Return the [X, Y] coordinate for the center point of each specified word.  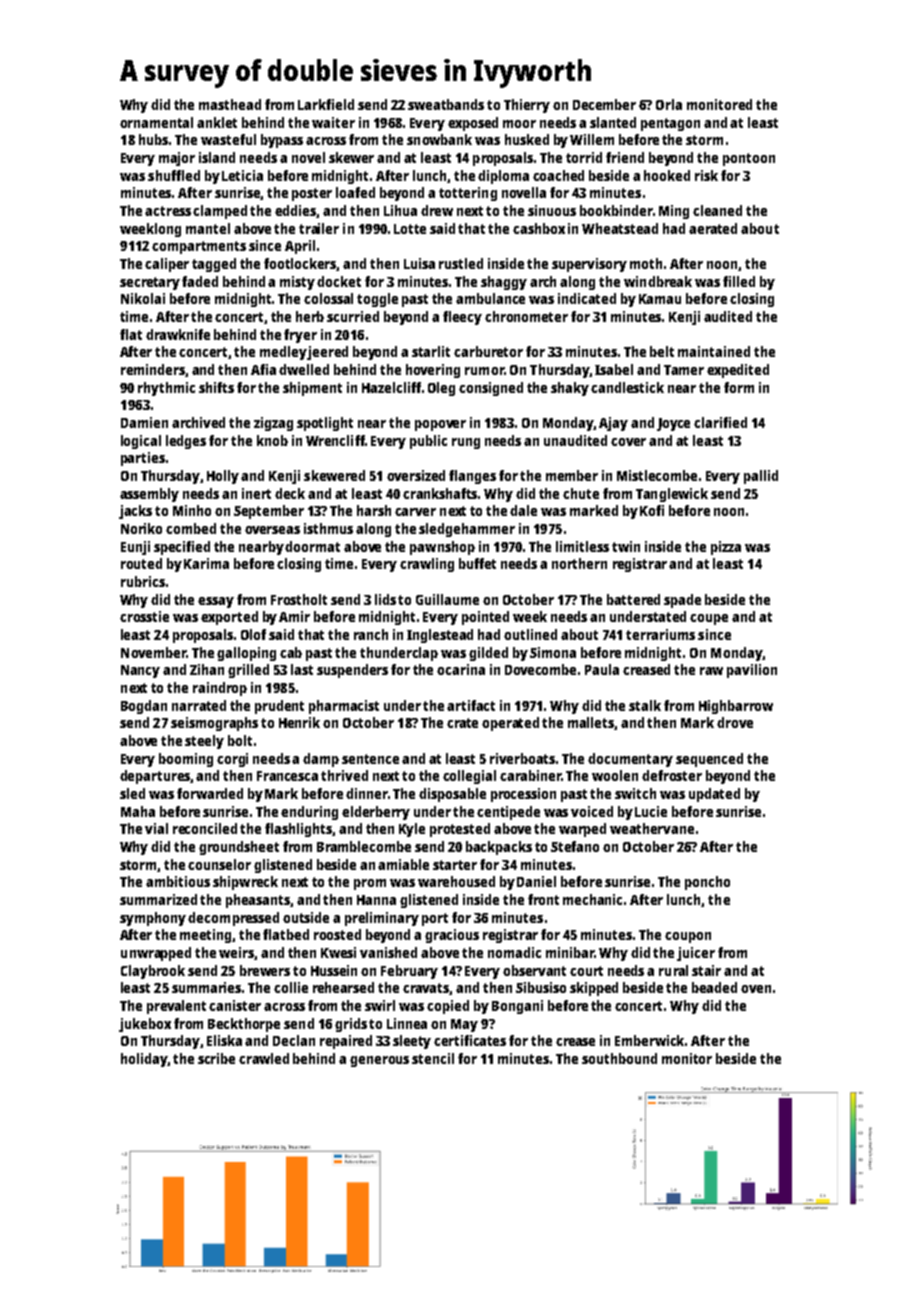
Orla [669, 104]
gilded [488, 654]
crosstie [144, 616]
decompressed [233, 919]
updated [714, 795]
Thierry [527, 106]
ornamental [156, 122]
